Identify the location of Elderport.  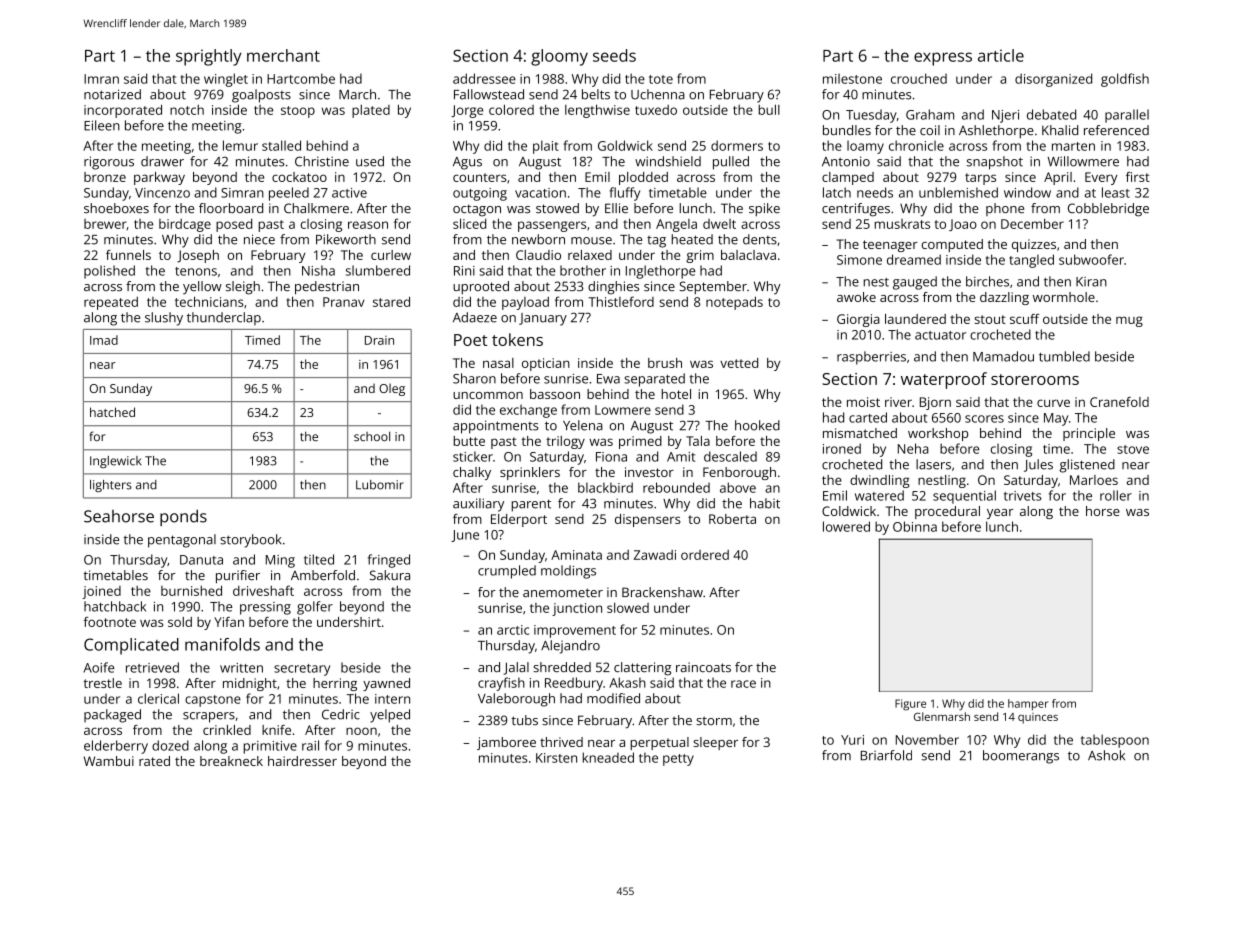
(519, 520).
